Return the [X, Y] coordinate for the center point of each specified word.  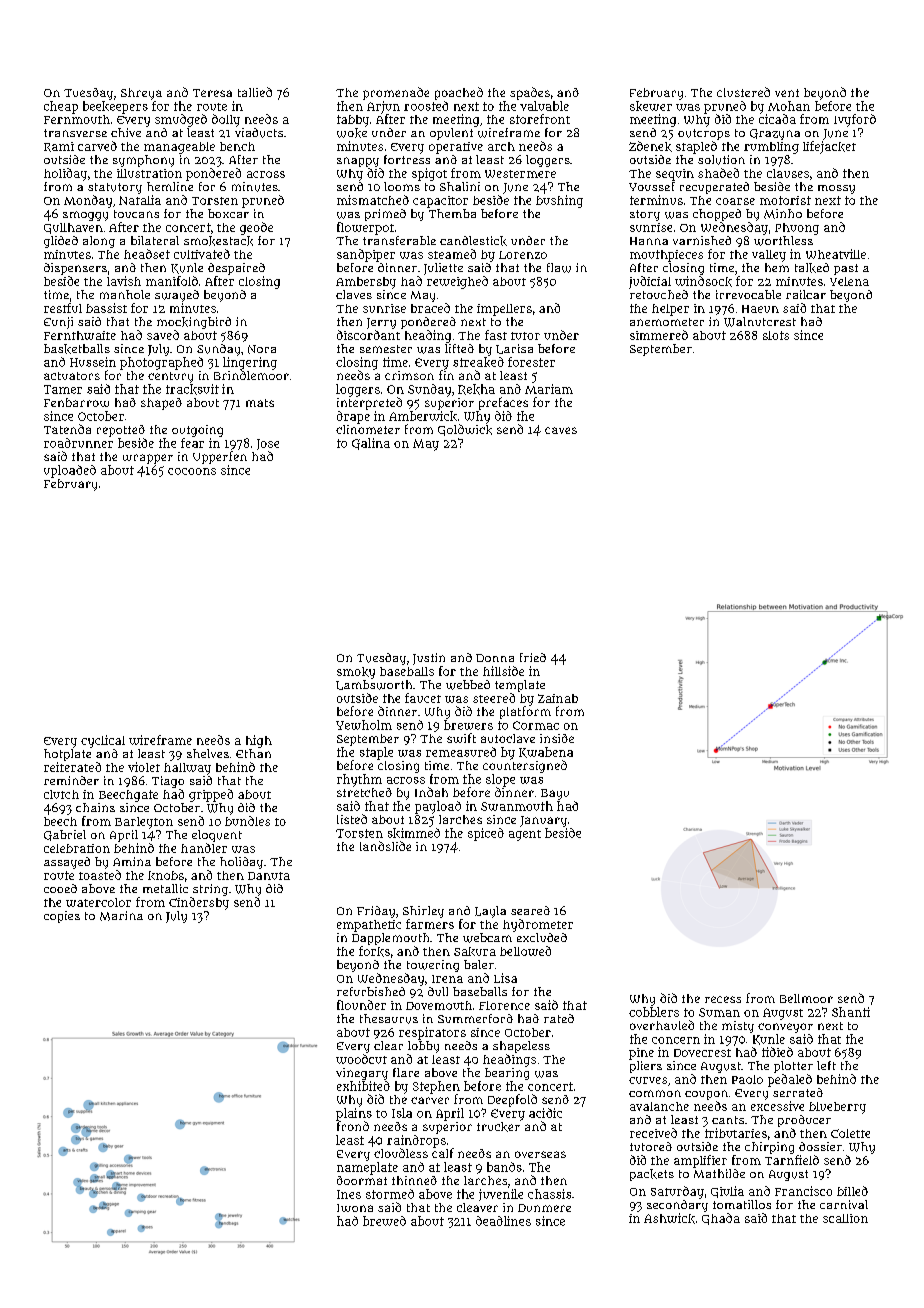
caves [561, 430]
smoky [356, 673]
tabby [353, 121]
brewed [384, 1221]
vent [787, 93]
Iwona [355, 1208]
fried [533, 657]
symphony [143, 161]
